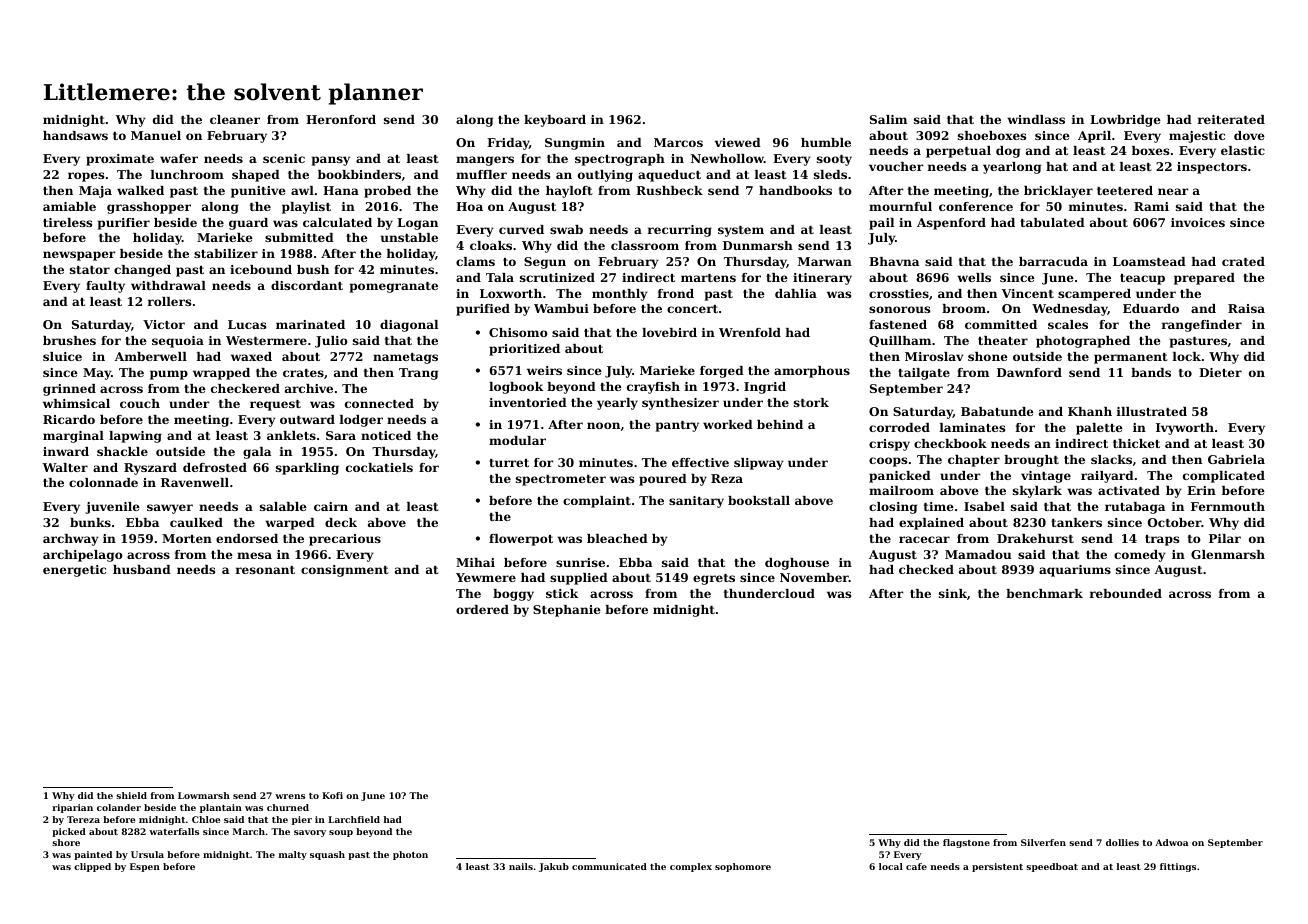 This document has height=924, width=1308. I want to click on spectrograph, so click(620, 160).
